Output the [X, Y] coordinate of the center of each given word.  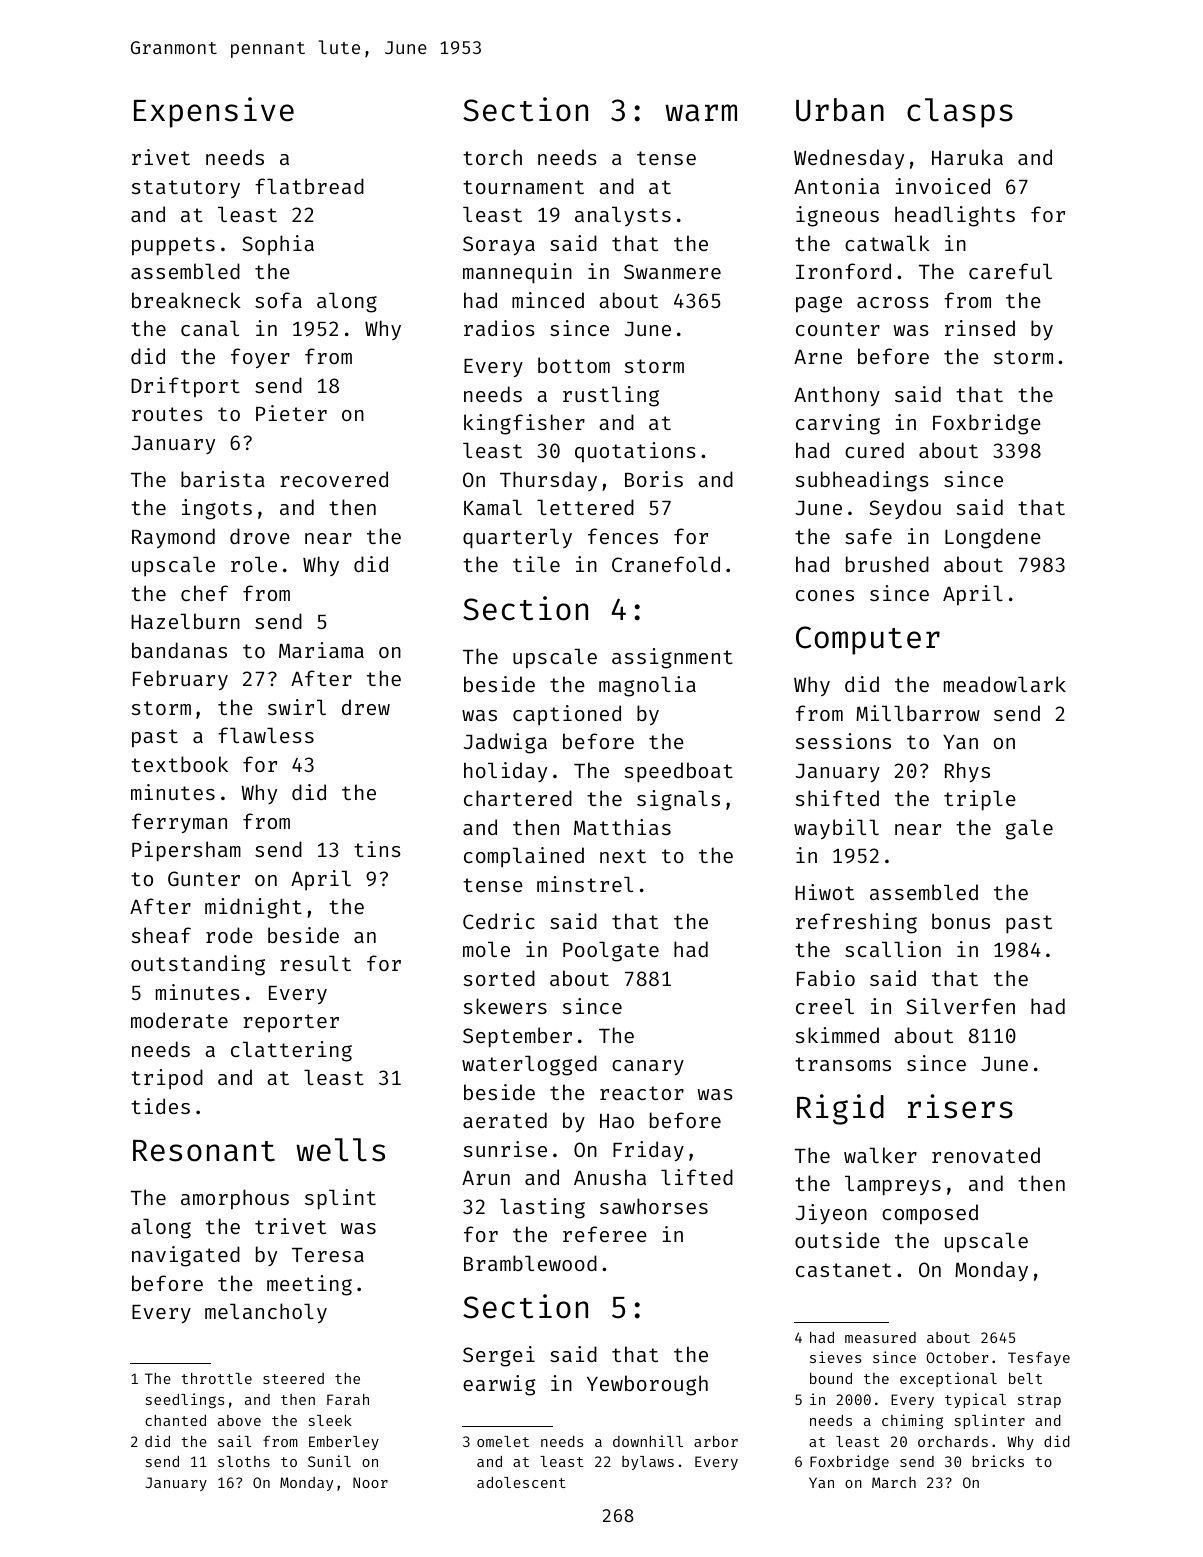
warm [701, 113]
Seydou [905, 509]
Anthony [837, 396]
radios [499, 328]
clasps [960, 113]
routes [167, 414]
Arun [486, 1178]
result [315, 963]
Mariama [321, 650]
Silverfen [960, 1006]
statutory [186, 189]
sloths [244, 1461]
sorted [499, 978]
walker [880, 1155]
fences [623, 536]
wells [340, 1150]
